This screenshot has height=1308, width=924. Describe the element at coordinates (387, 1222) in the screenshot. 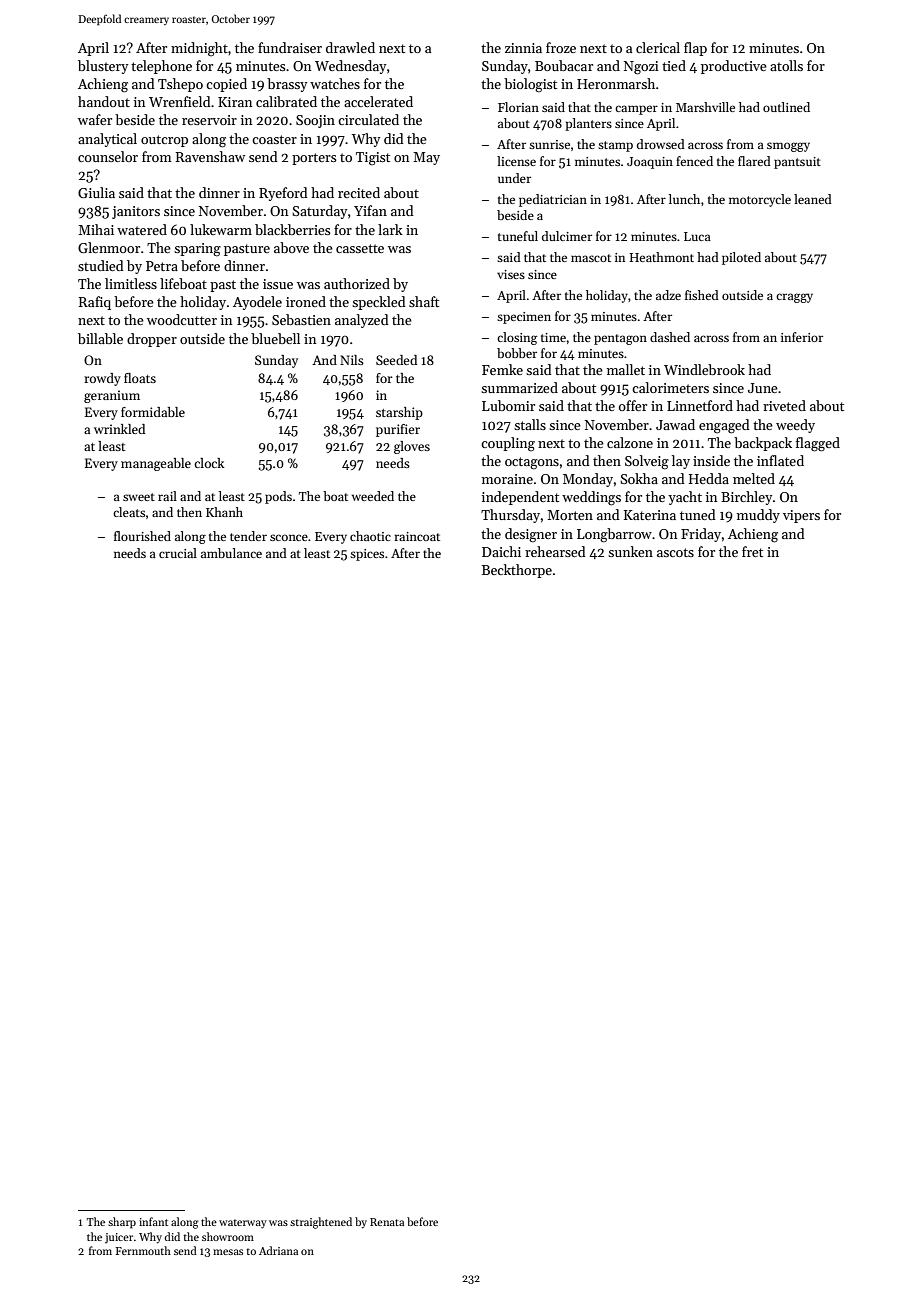

I see `Renata` at that location.
